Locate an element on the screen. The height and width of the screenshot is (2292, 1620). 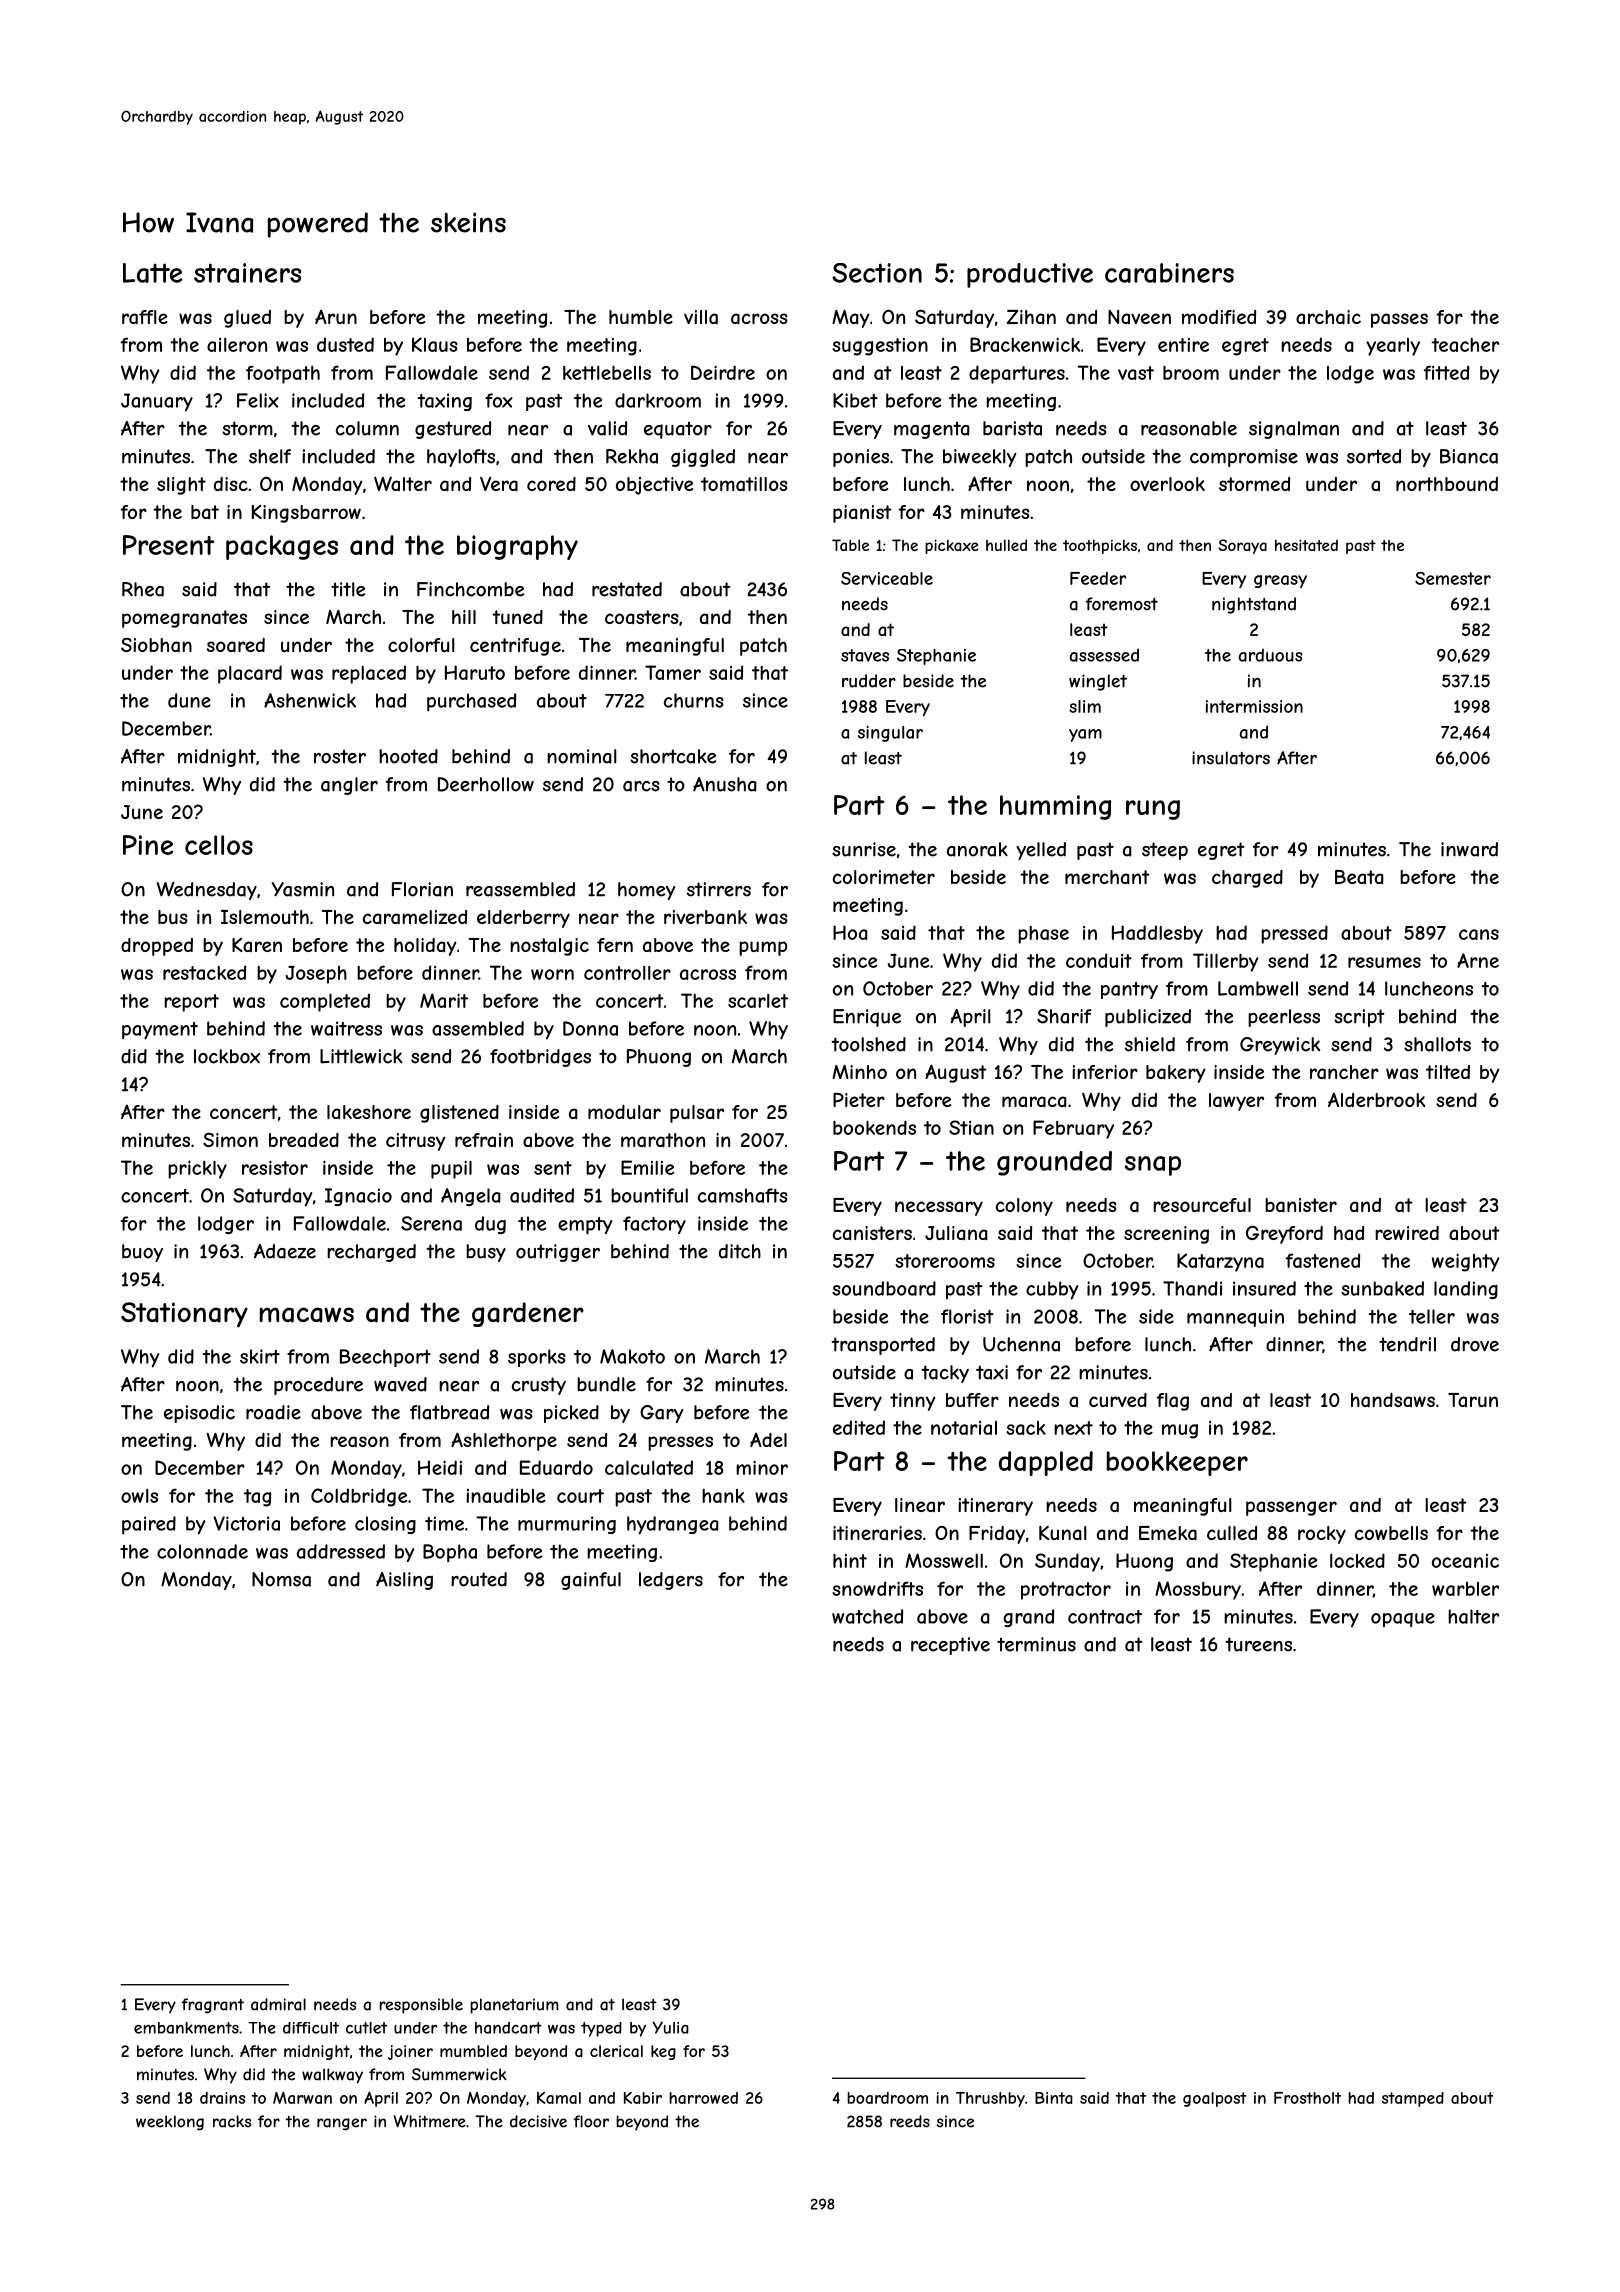
halter is located at coordinates (1473, 1616).
